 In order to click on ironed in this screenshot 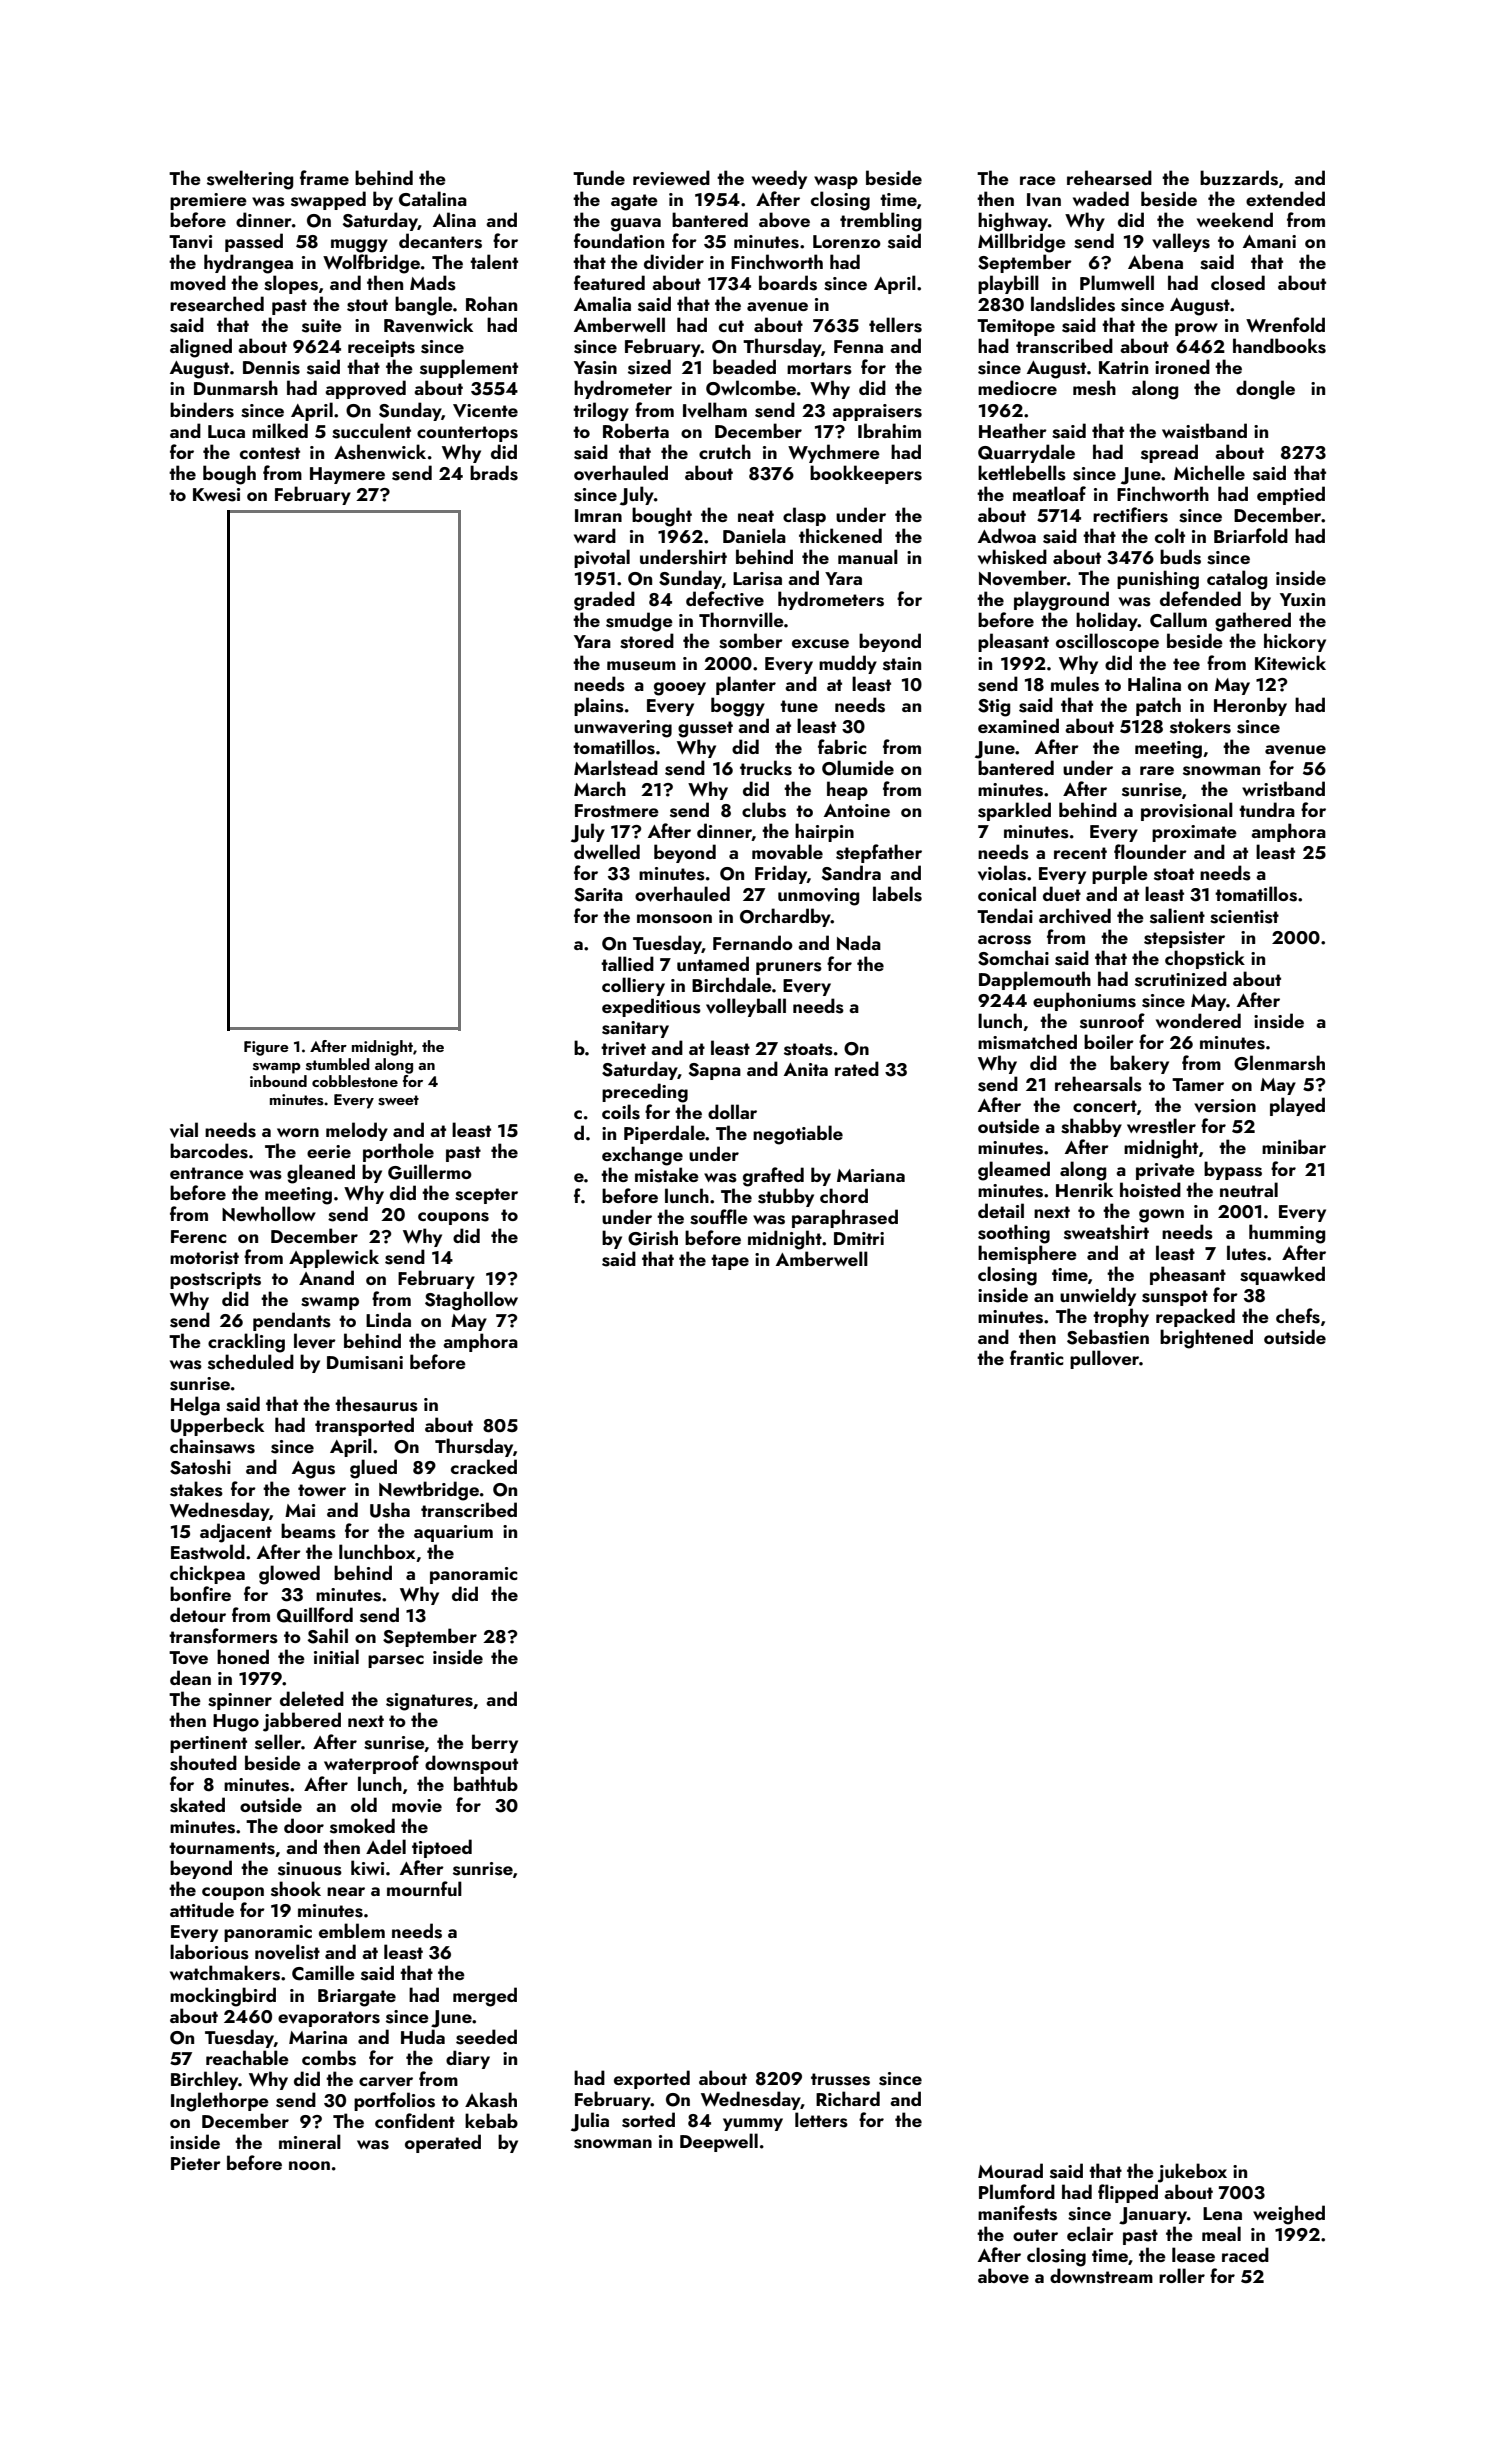, I will do `click(1182, 366)`.
